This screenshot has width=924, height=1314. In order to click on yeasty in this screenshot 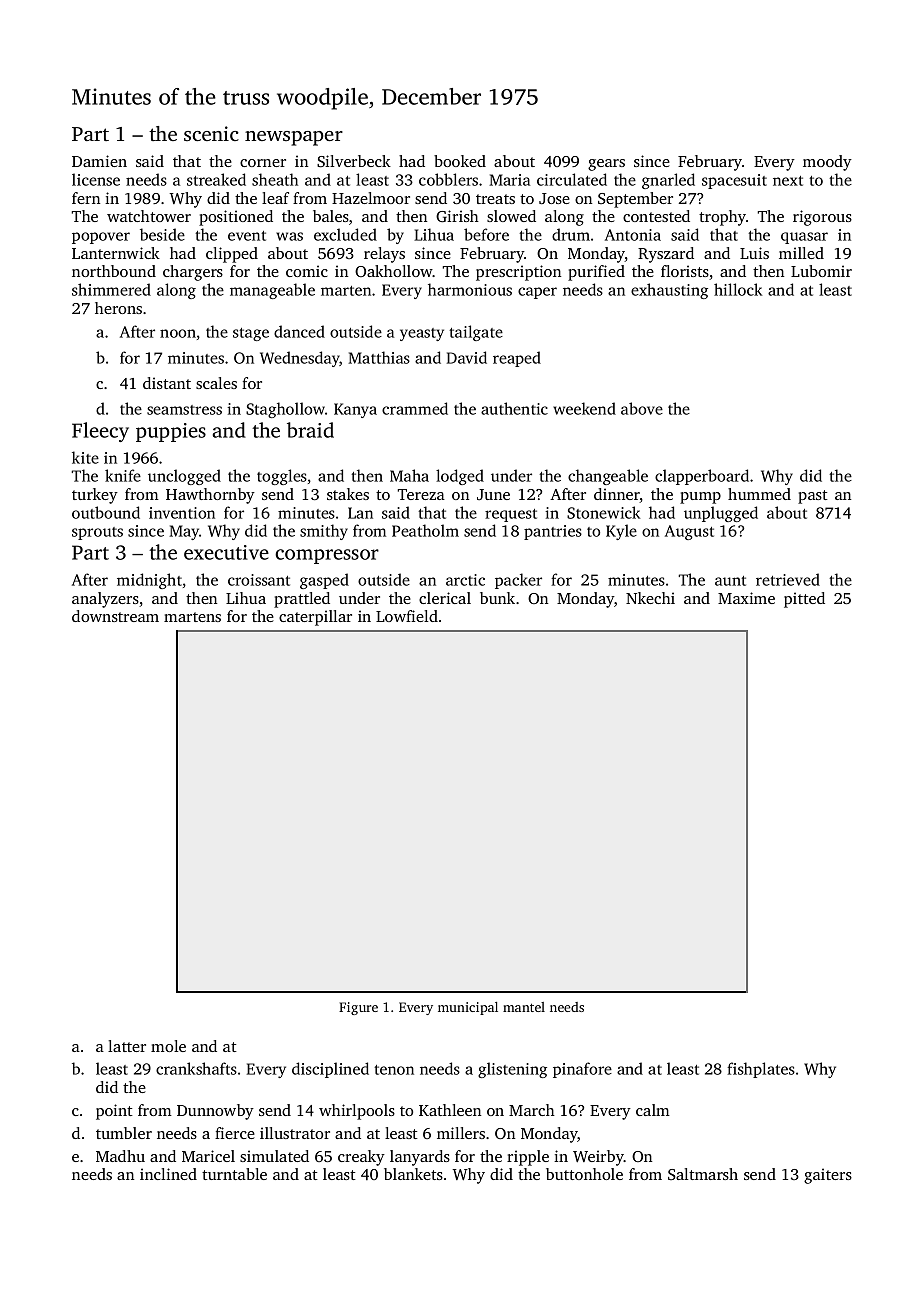, I will do `click(422, 334)`.
